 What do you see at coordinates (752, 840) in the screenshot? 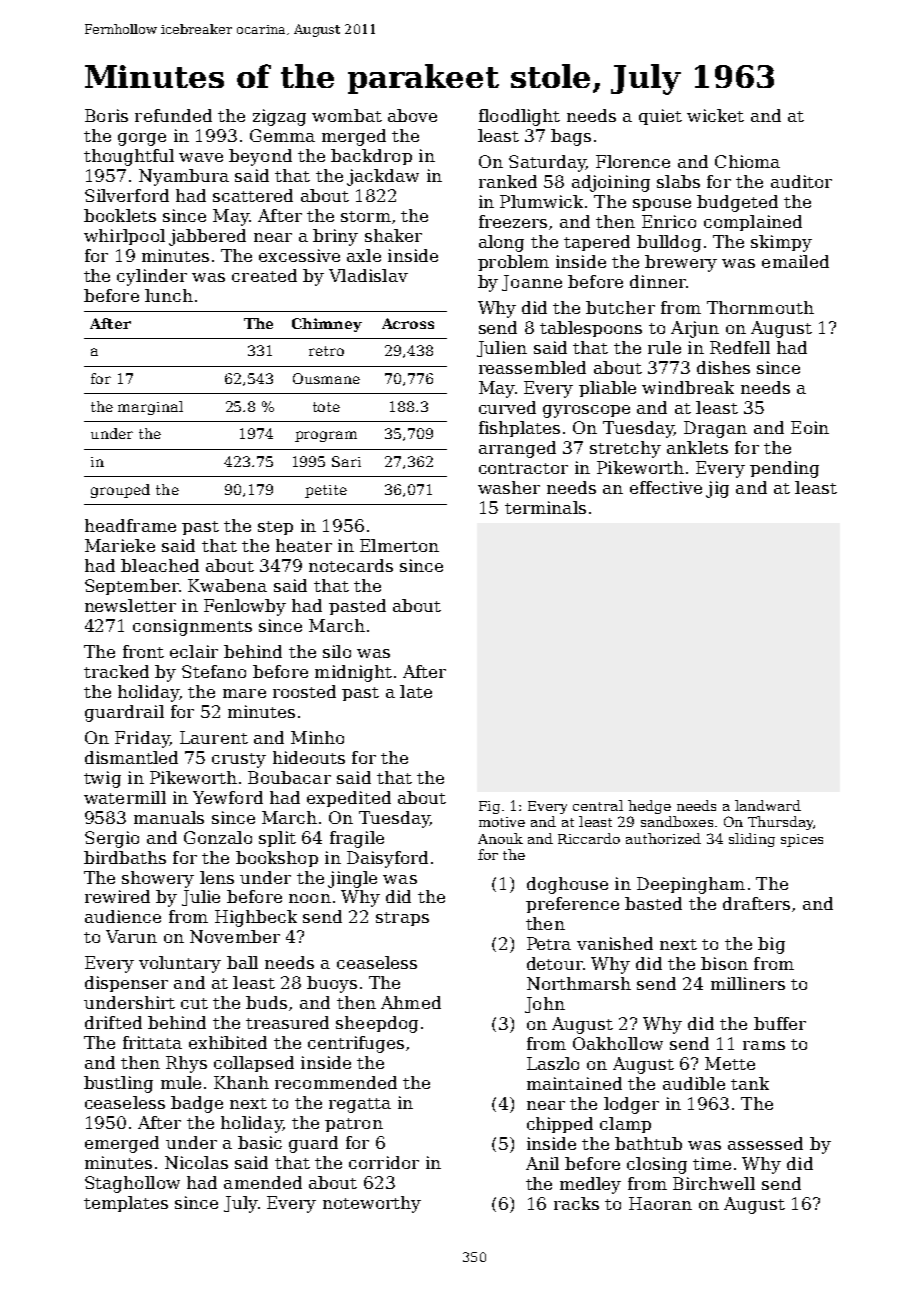
I see `sliding` at bounding box center [752, 840].
